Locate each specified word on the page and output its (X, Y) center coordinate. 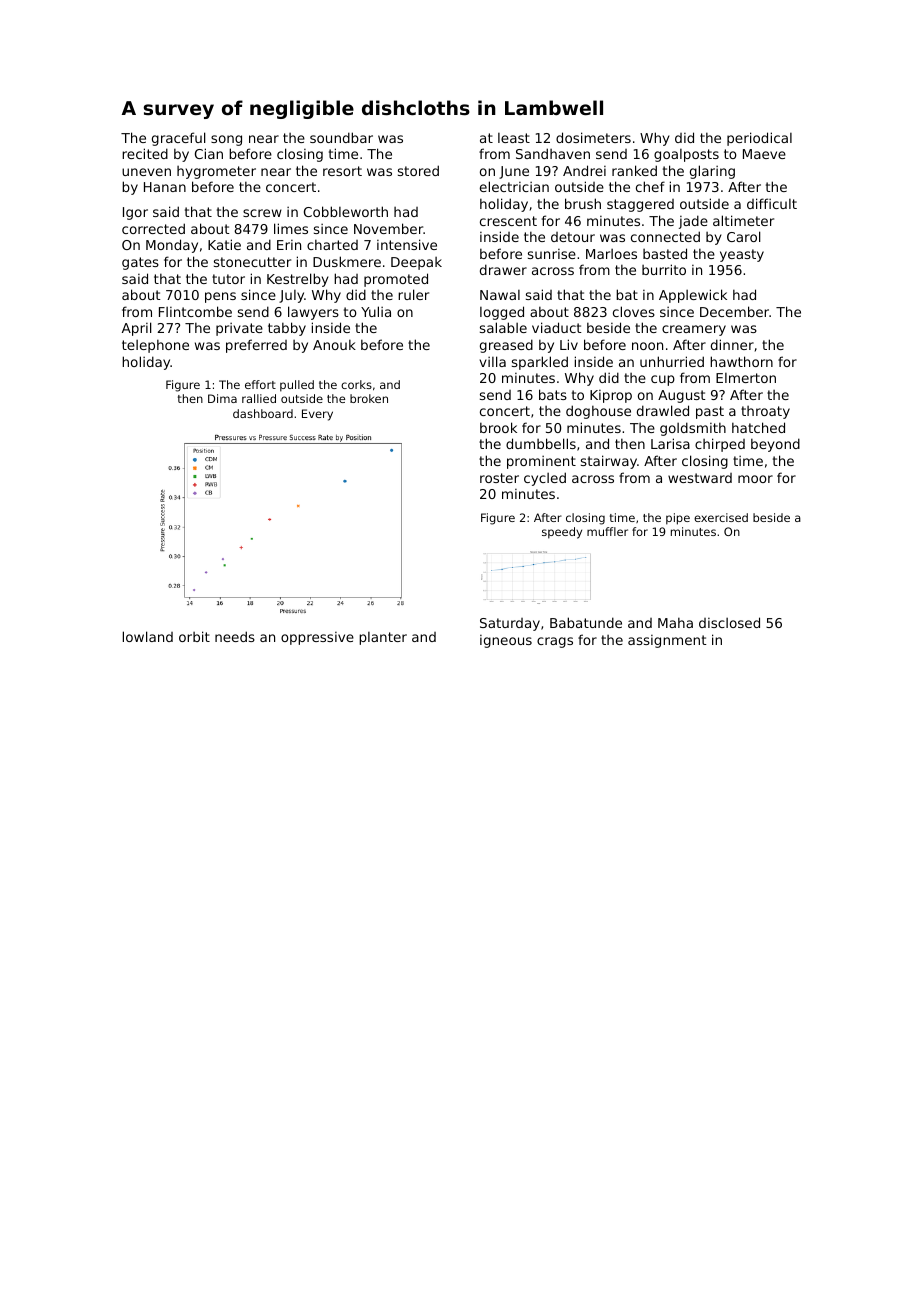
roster (499, 478)
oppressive (317, 638)
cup (663, 380)
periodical (759, 139)
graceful (179, 139)
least (514, 138)
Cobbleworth (346, 211)
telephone (155, 346)
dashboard (263, 413)
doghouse (598, 412)
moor (755, 479)
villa (493, 361)
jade (693, 222)
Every (317, 415)
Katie (224, 244)
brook (498, 427)
